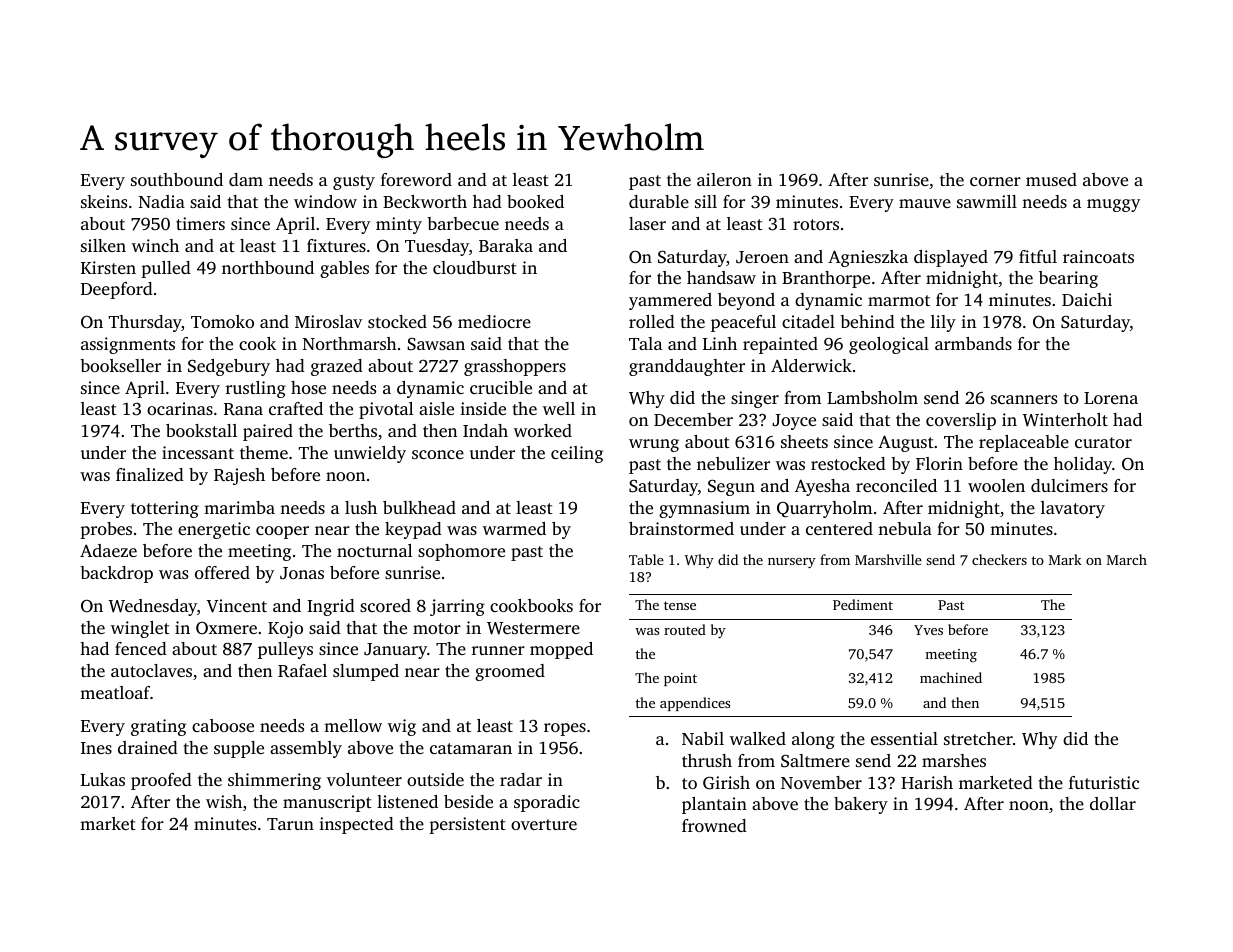 This document has height=952, width=1233. What do you see at coordinates (104, 201) in the document?
I see `skeins` at bounding box center [104, 201].
